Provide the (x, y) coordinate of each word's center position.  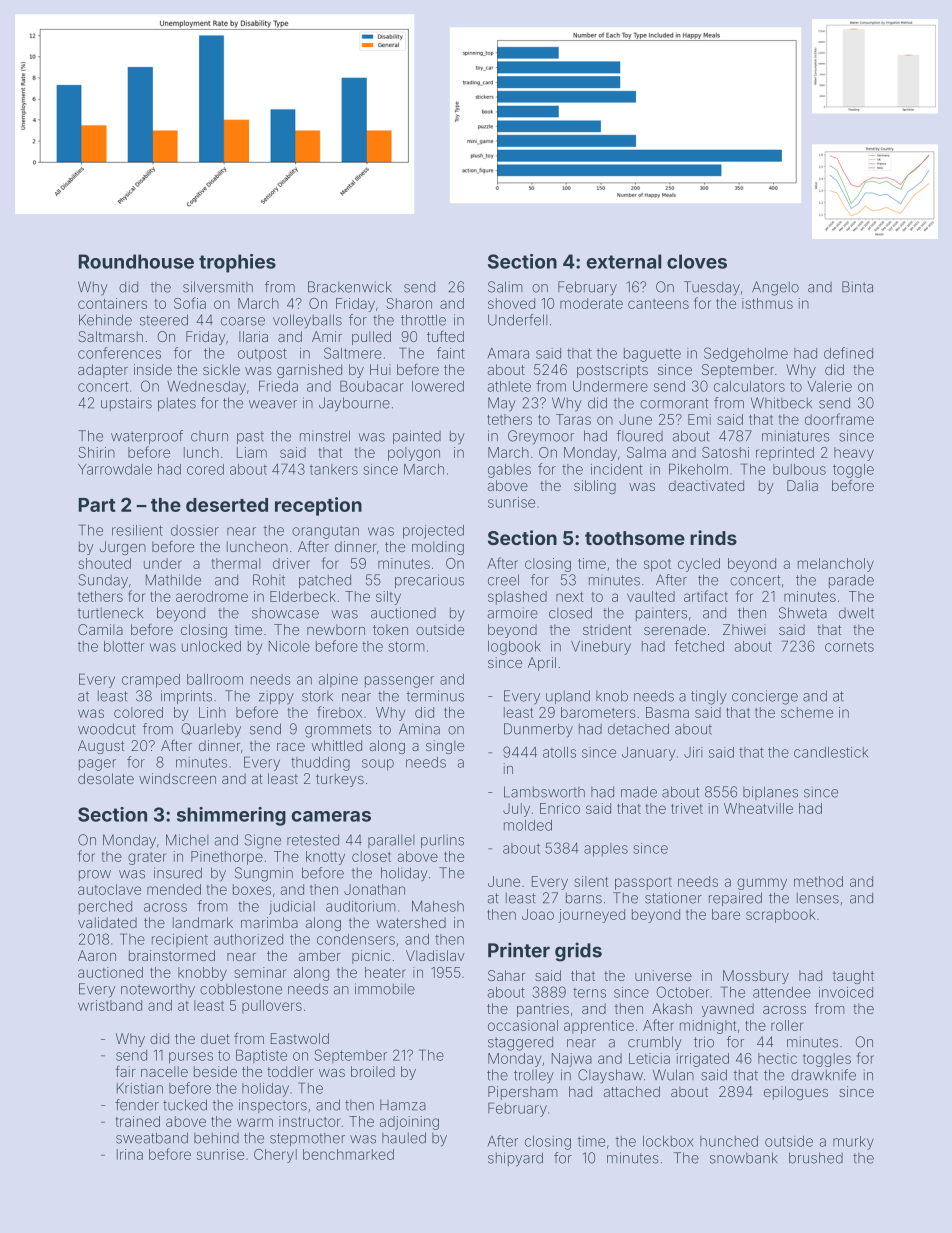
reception (318, 506)
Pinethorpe (227, 858)
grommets (338, 731)
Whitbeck (781, 403)
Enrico (560, 808)
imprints (186, 697)
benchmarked (348, 1154)
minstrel (325, 436)
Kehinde (105, 320)
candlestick (831, 752)
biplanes (770, 793)
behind (216, 1138)
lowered (438, 386)
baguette (652, 355)
